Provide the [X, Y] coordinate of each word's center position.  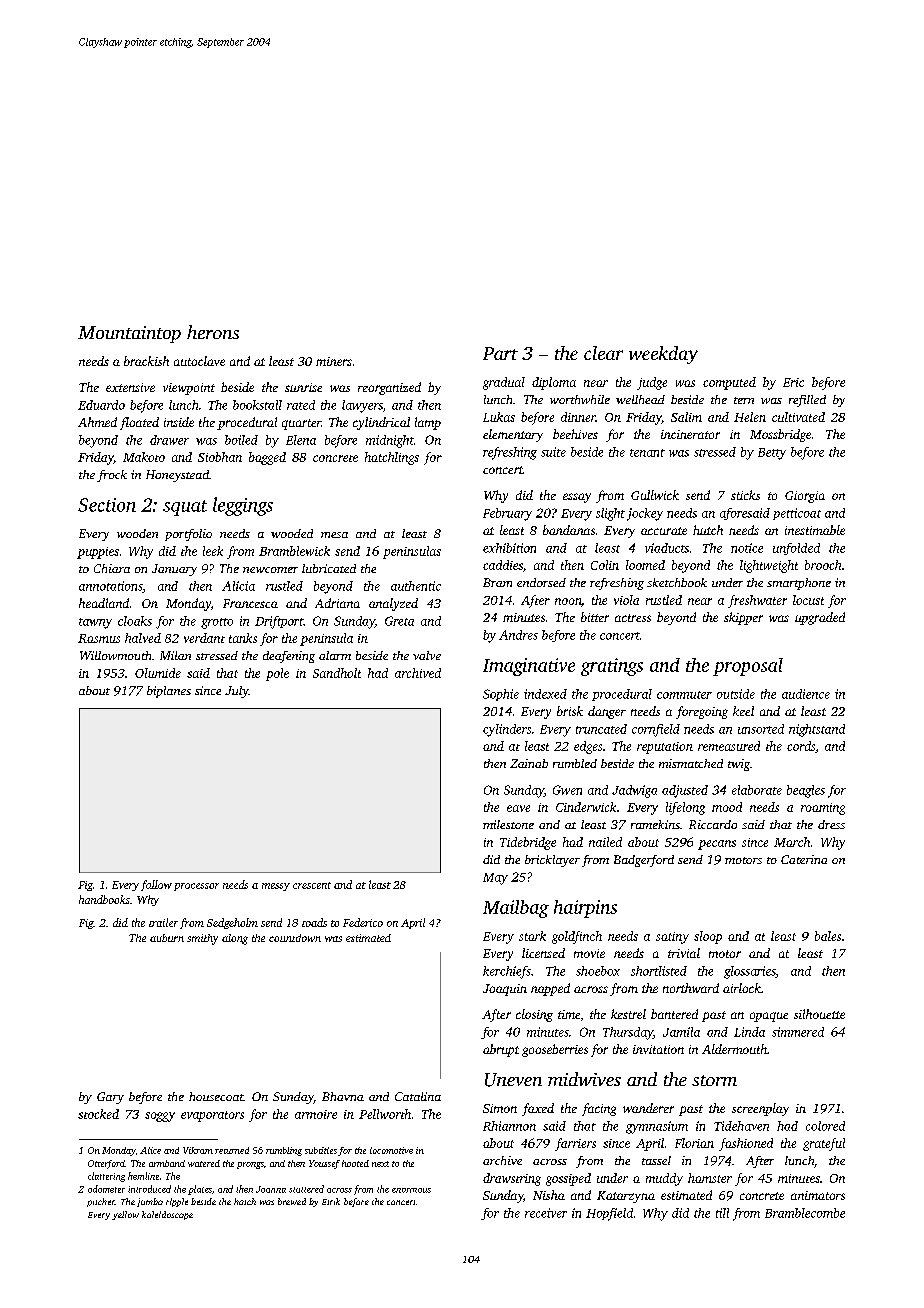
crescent [312, 885]
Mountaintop [129, 334]
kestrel [628, 1014]
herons [213, 332]
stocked [98, 1114]
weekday [663, 355]
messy [276, 887]
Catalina [418, 1096]
